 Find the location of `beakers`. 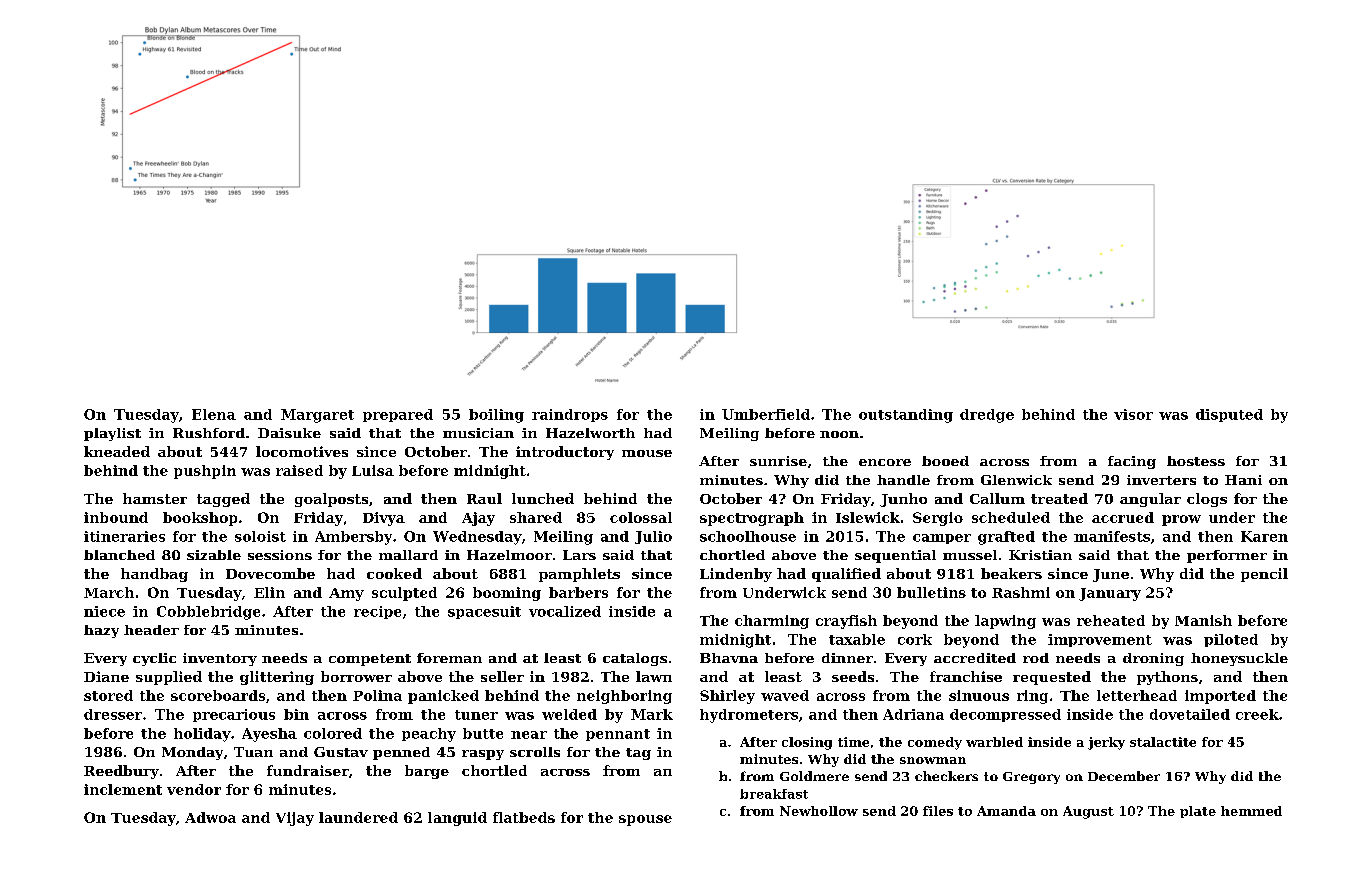

beakers is located at coordinates (1011, 573).
